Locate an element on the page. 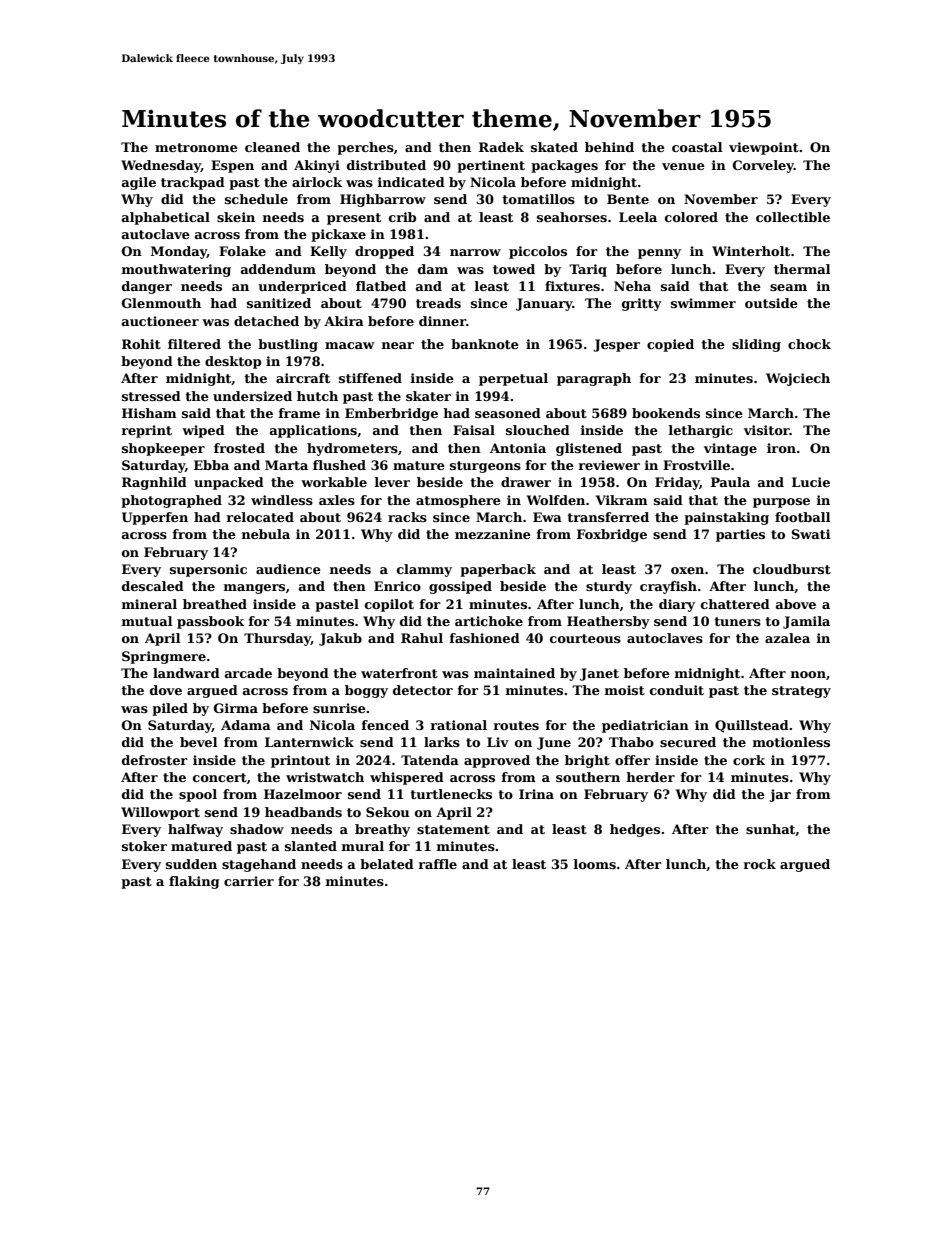 The width and height of the page is (952, 1233). Espen is located at coordinates (232, 166).
